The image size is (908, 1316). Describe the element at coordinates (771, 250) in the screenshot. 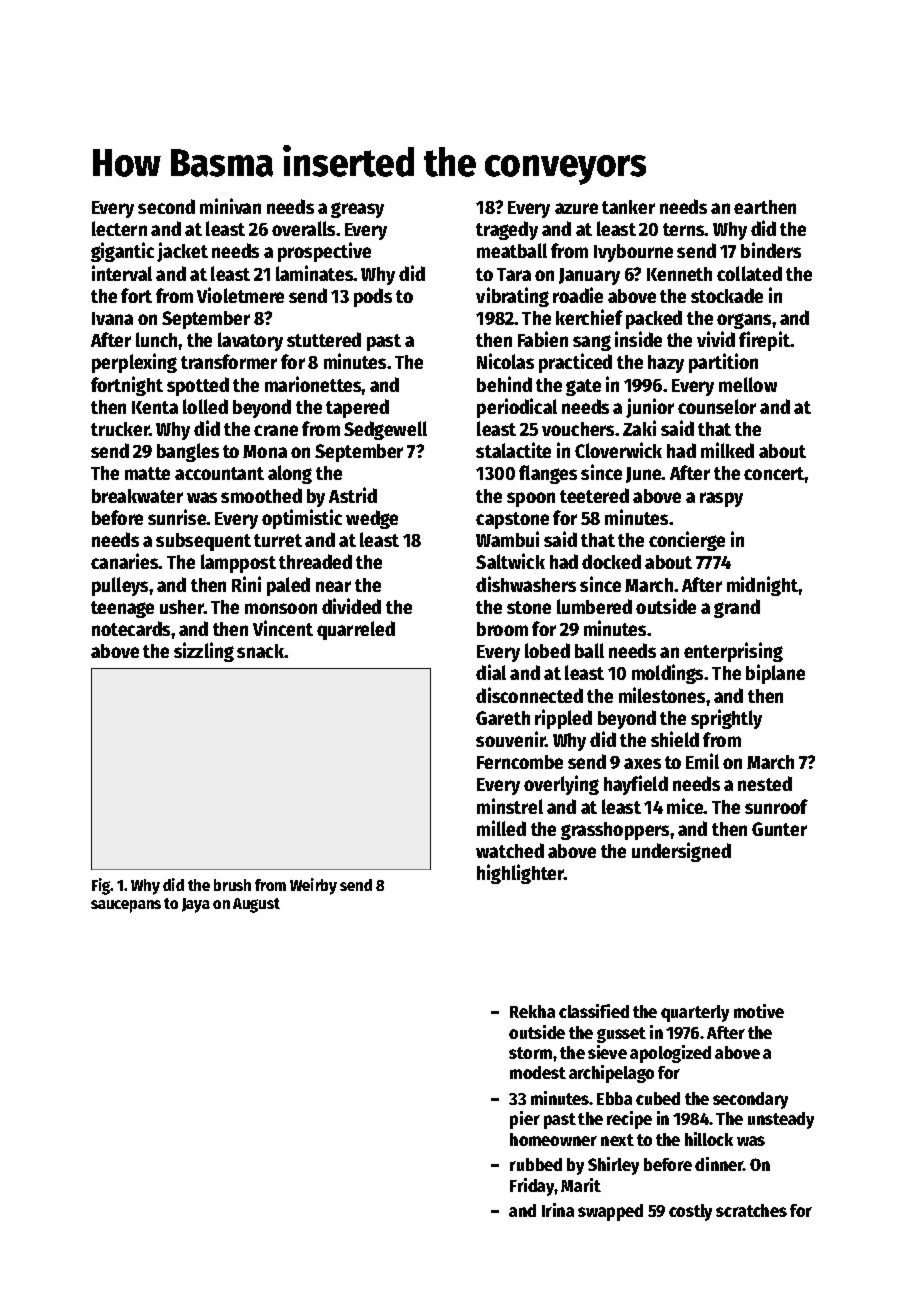

I see `binders` at that location.
